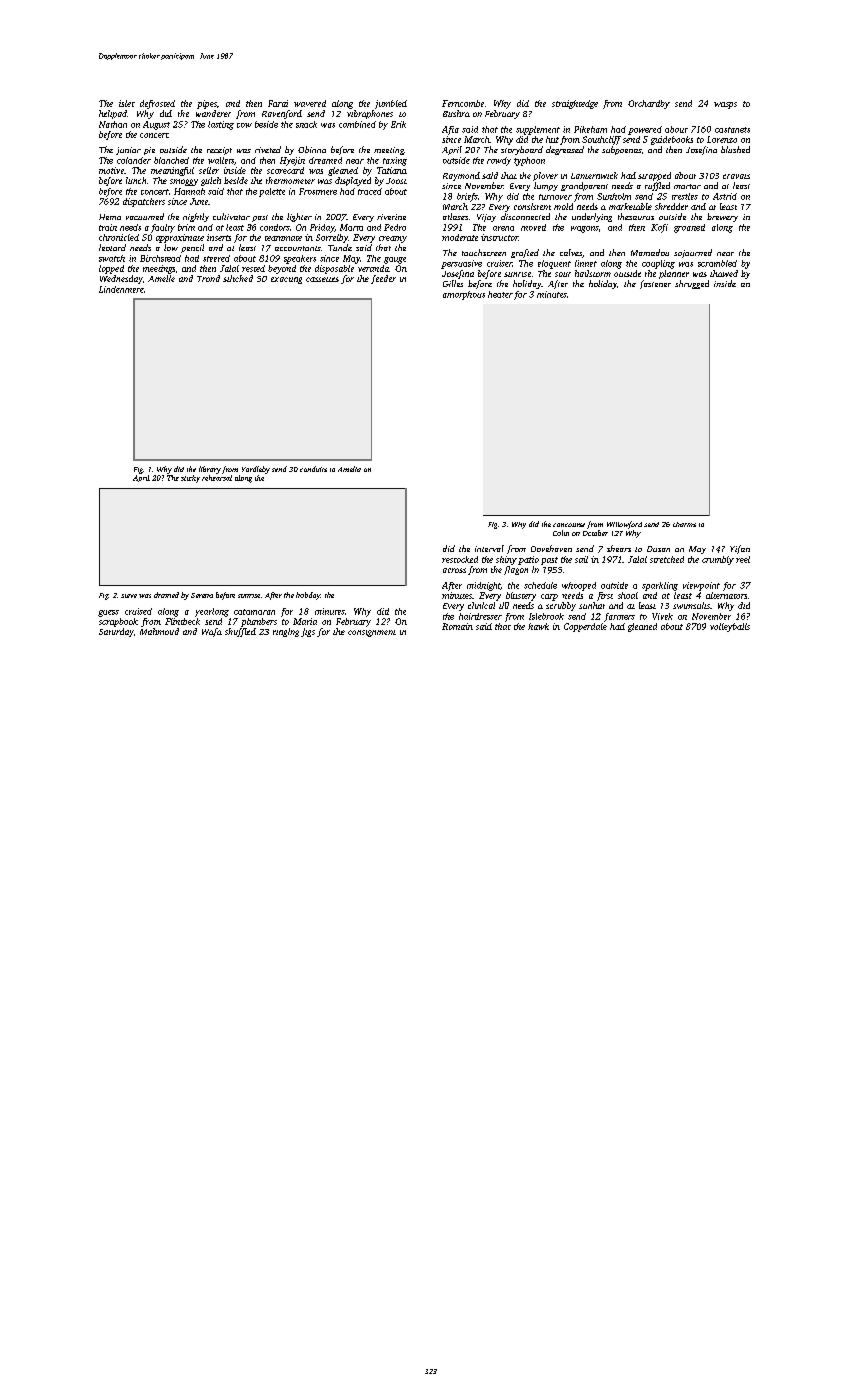 The image size is (849, 1400). I want to click on Mamadou, so click(650, 252).
